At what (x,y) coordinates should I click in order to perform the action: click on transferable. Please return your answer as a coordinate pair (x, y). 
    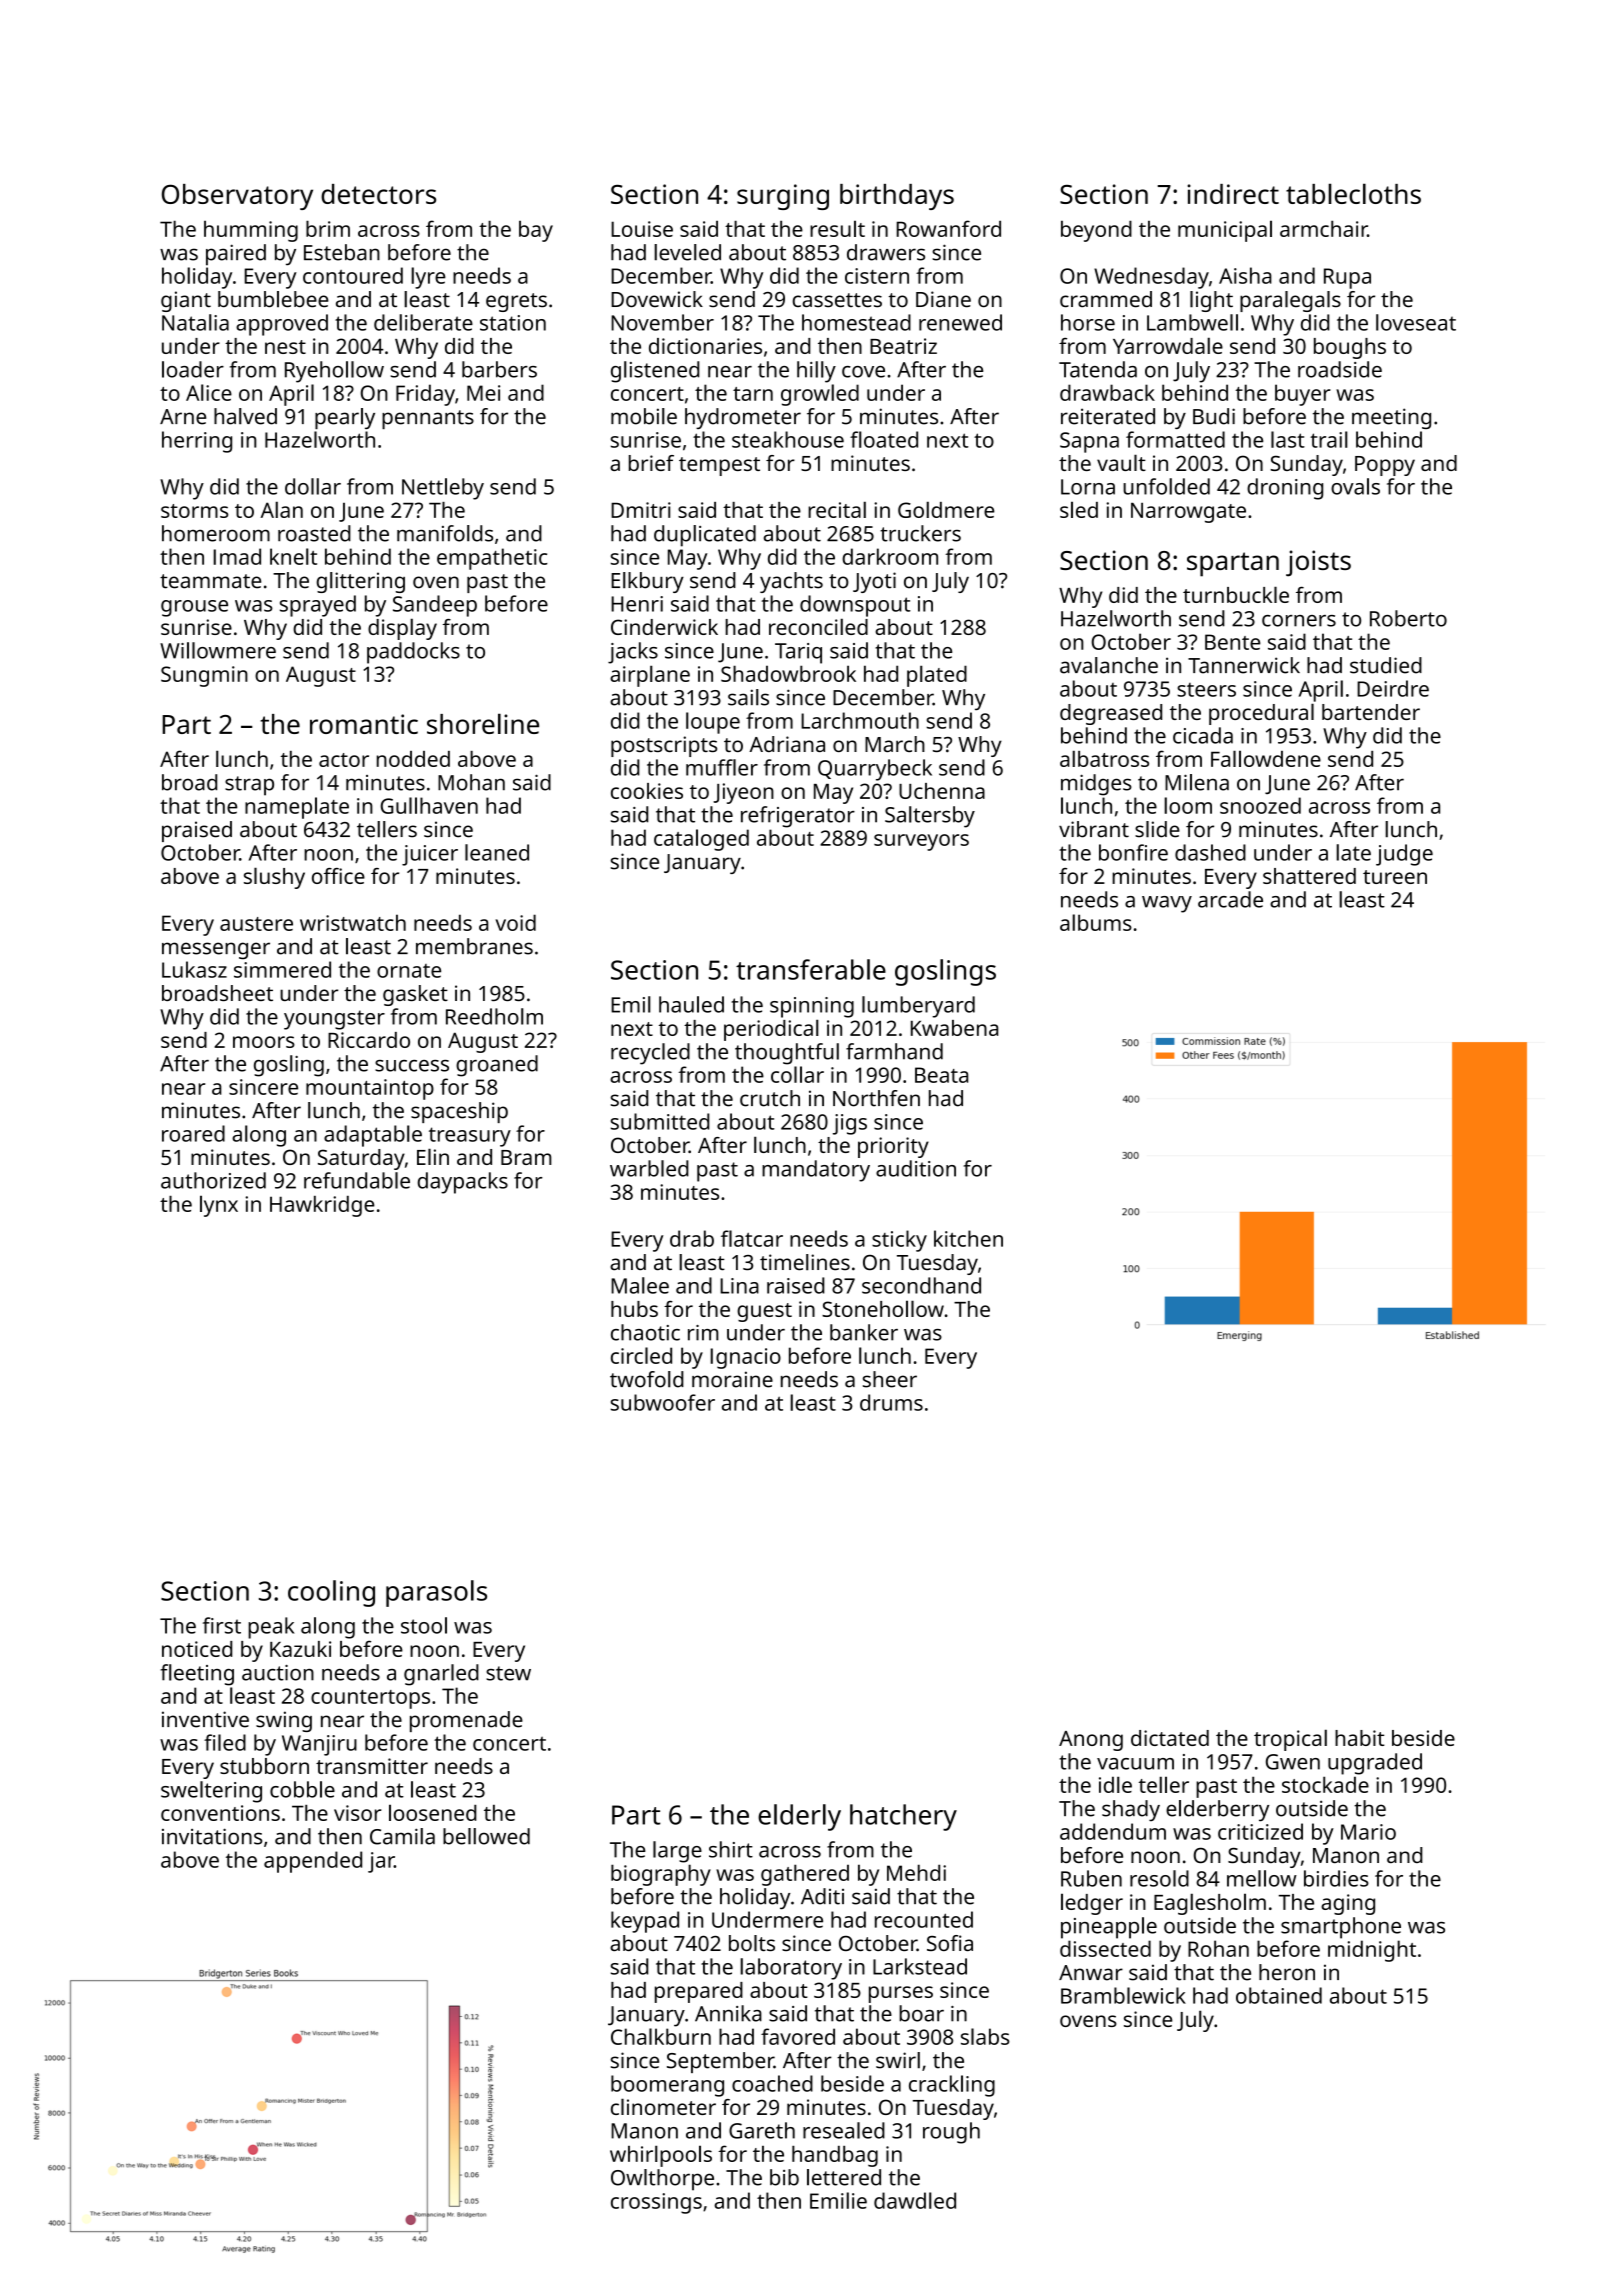
    Looking at the image, I should click on (811, 969).
